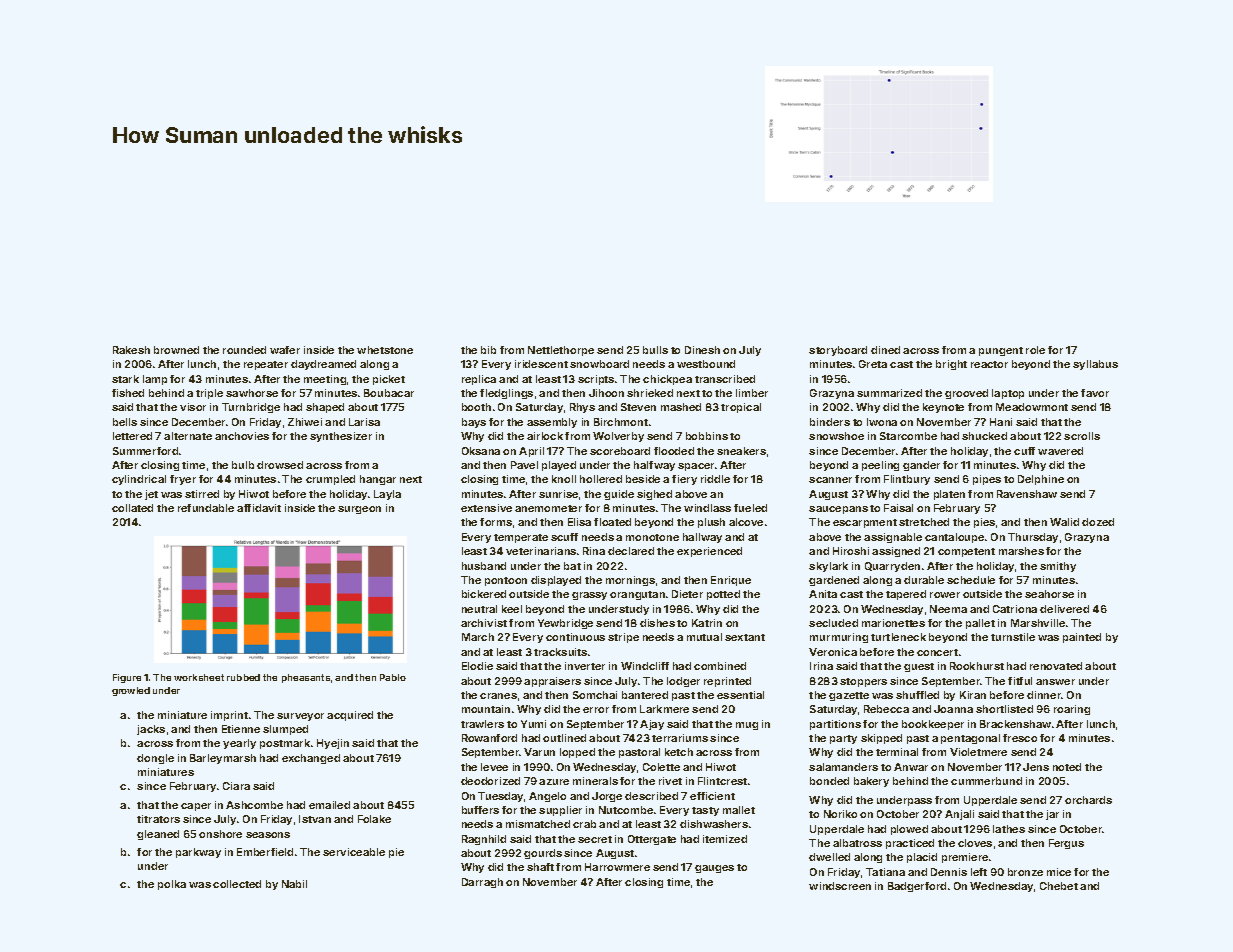  What do you see at coordinates (481, 451) in the image?
I see `Oksana` at bounding box center [481, 451].
